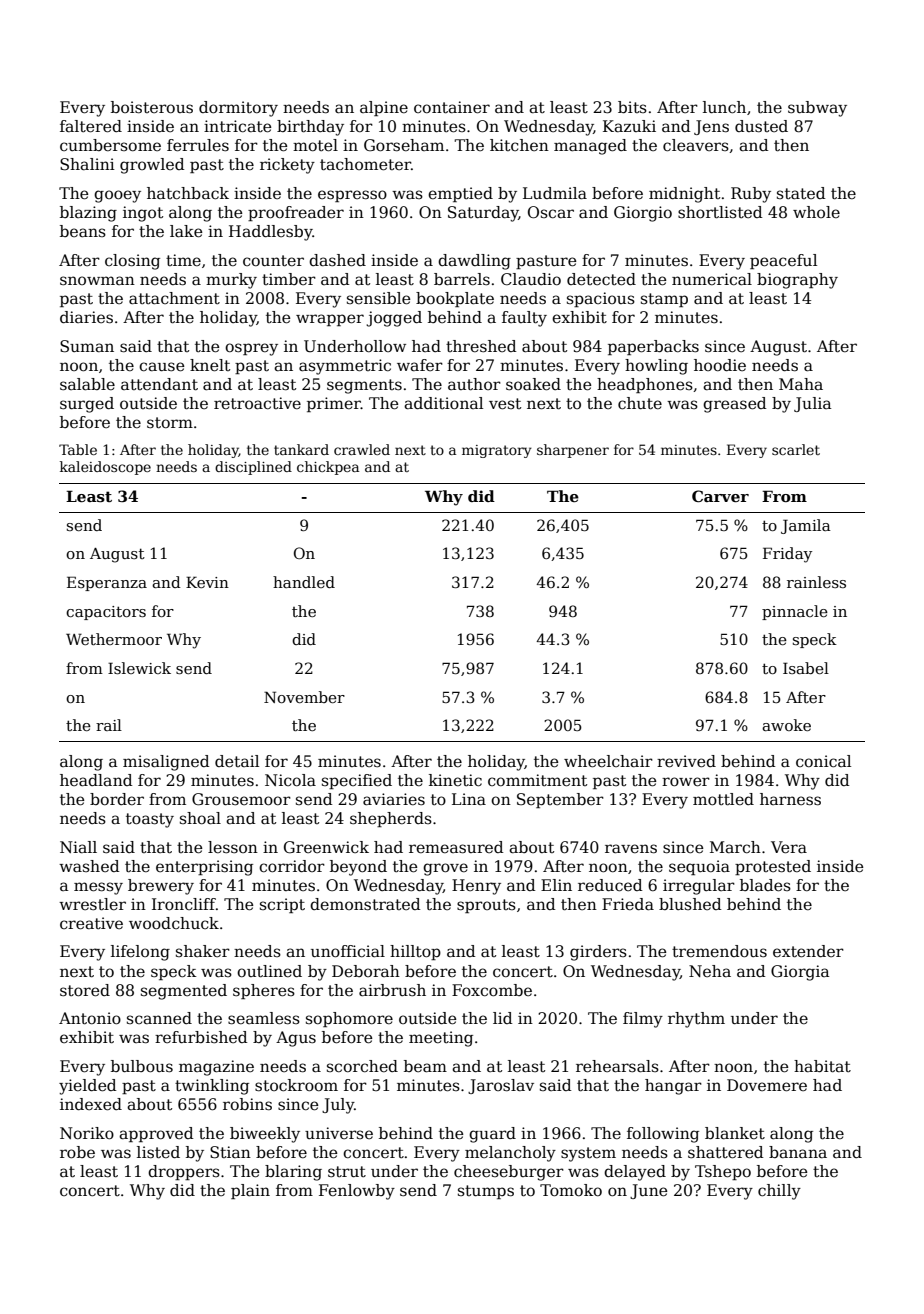  What do you see at coordinates (152, 166) in the document?
I see `growled` at bounding box center [152, 166].
